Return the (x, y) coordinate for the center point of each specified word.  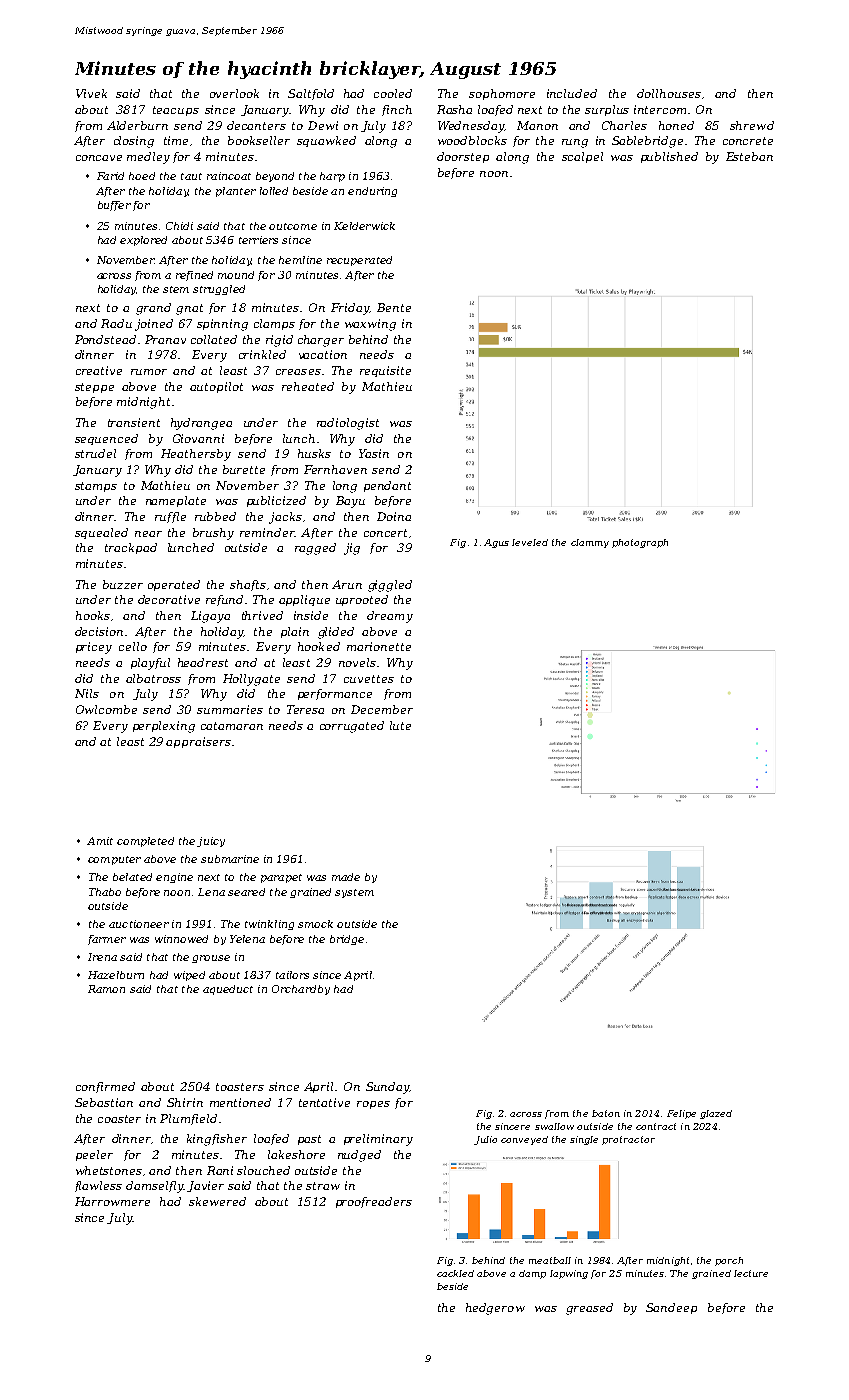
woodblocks (472, 140)
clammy (590, 543)
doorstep (463, 157)
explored (143, 241)
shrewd (752, 125)
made (346, 877)
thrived (262, 615)
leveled (530, 542)
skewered (217, 1201)
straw (323, 1186)
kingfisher (217, 1140)
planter (236, 192)
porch (729, 1261)
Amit (100, 841)
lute (400, 725)
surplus (607, 110)
